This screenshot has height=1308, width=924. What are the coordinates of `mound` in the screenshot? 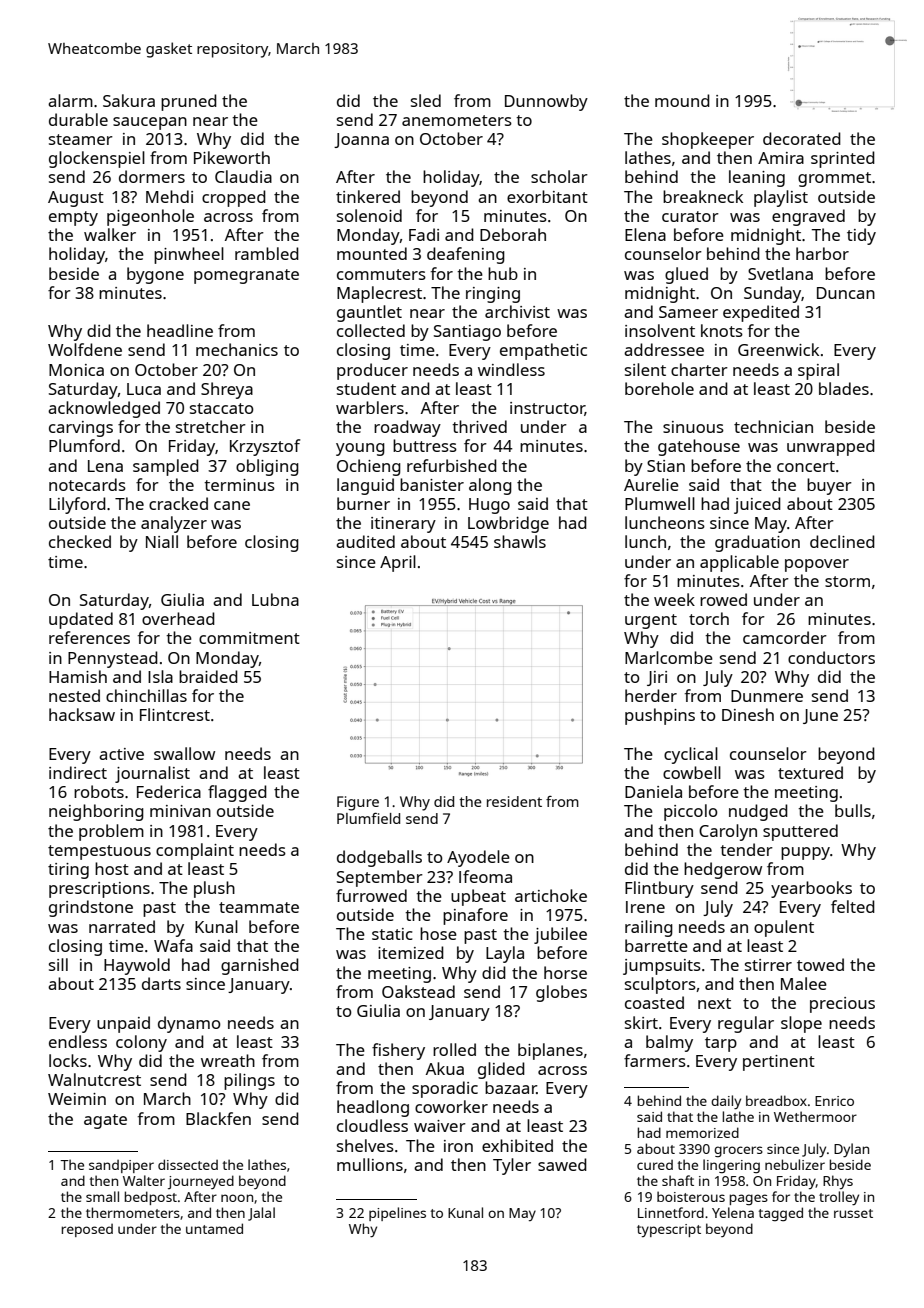 It's located at (682, 100).
